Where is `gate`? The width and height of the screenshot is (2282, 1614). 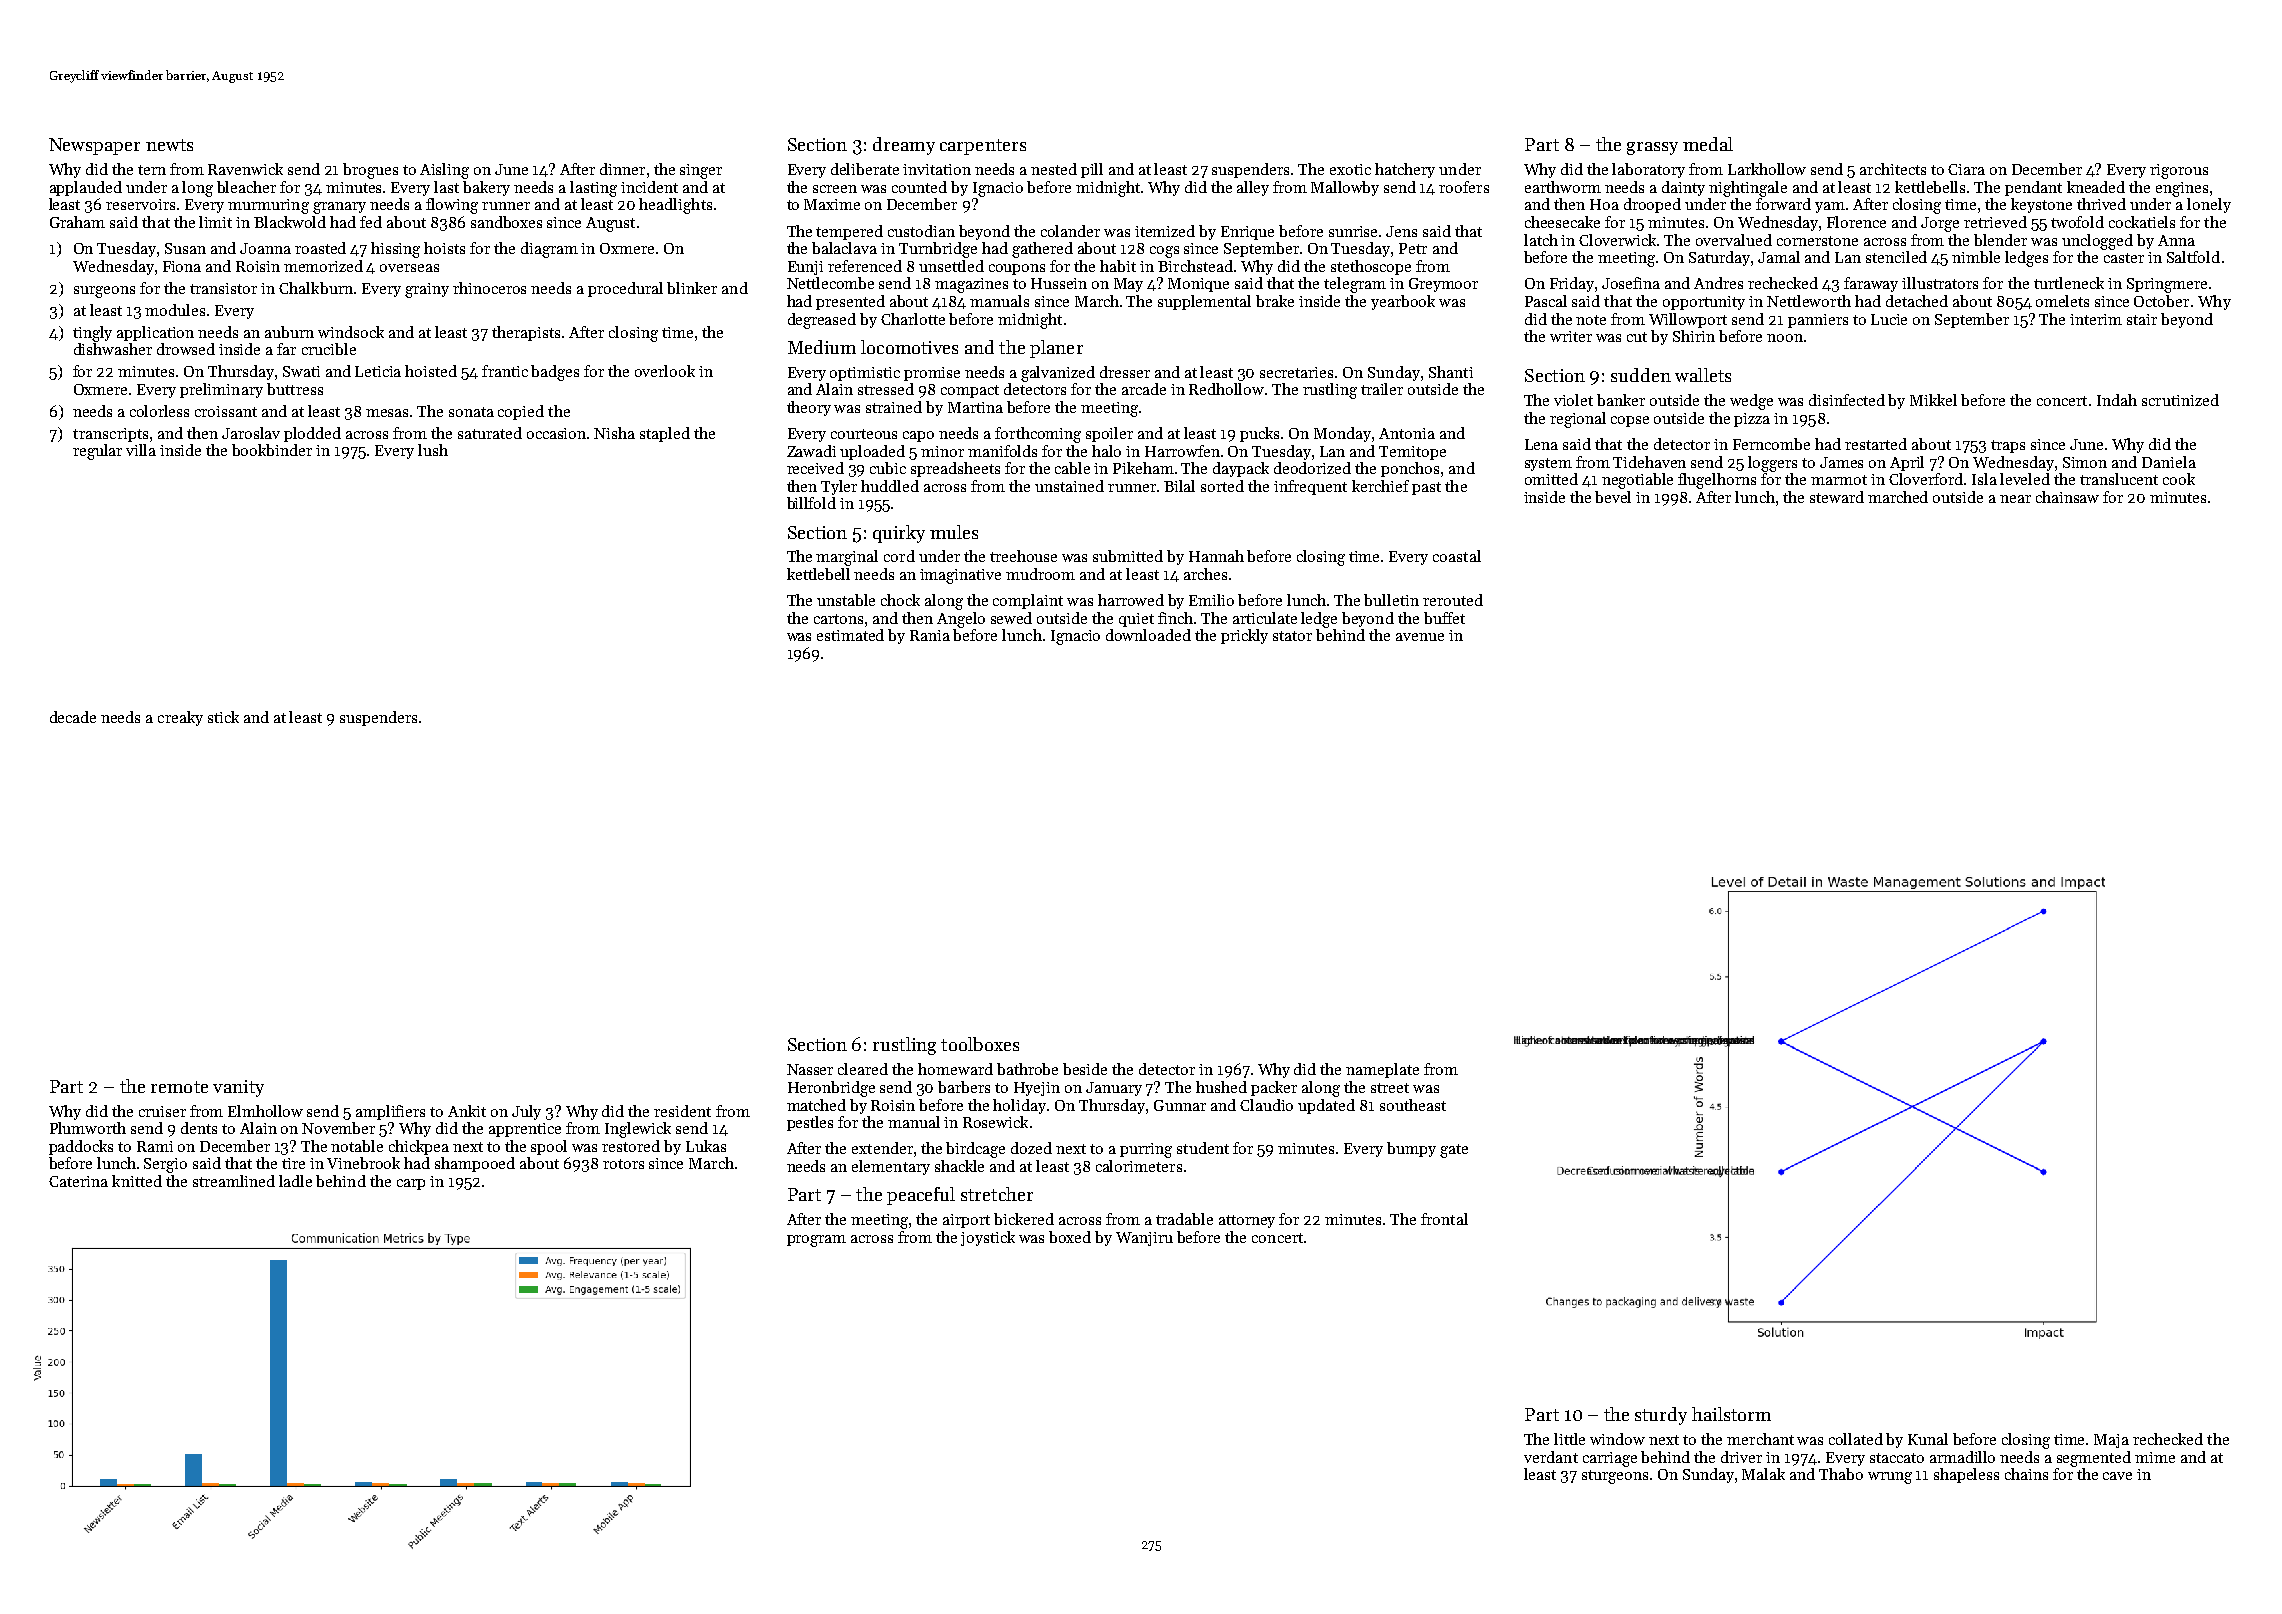
gate is located at coordinates (1454, 1151).
